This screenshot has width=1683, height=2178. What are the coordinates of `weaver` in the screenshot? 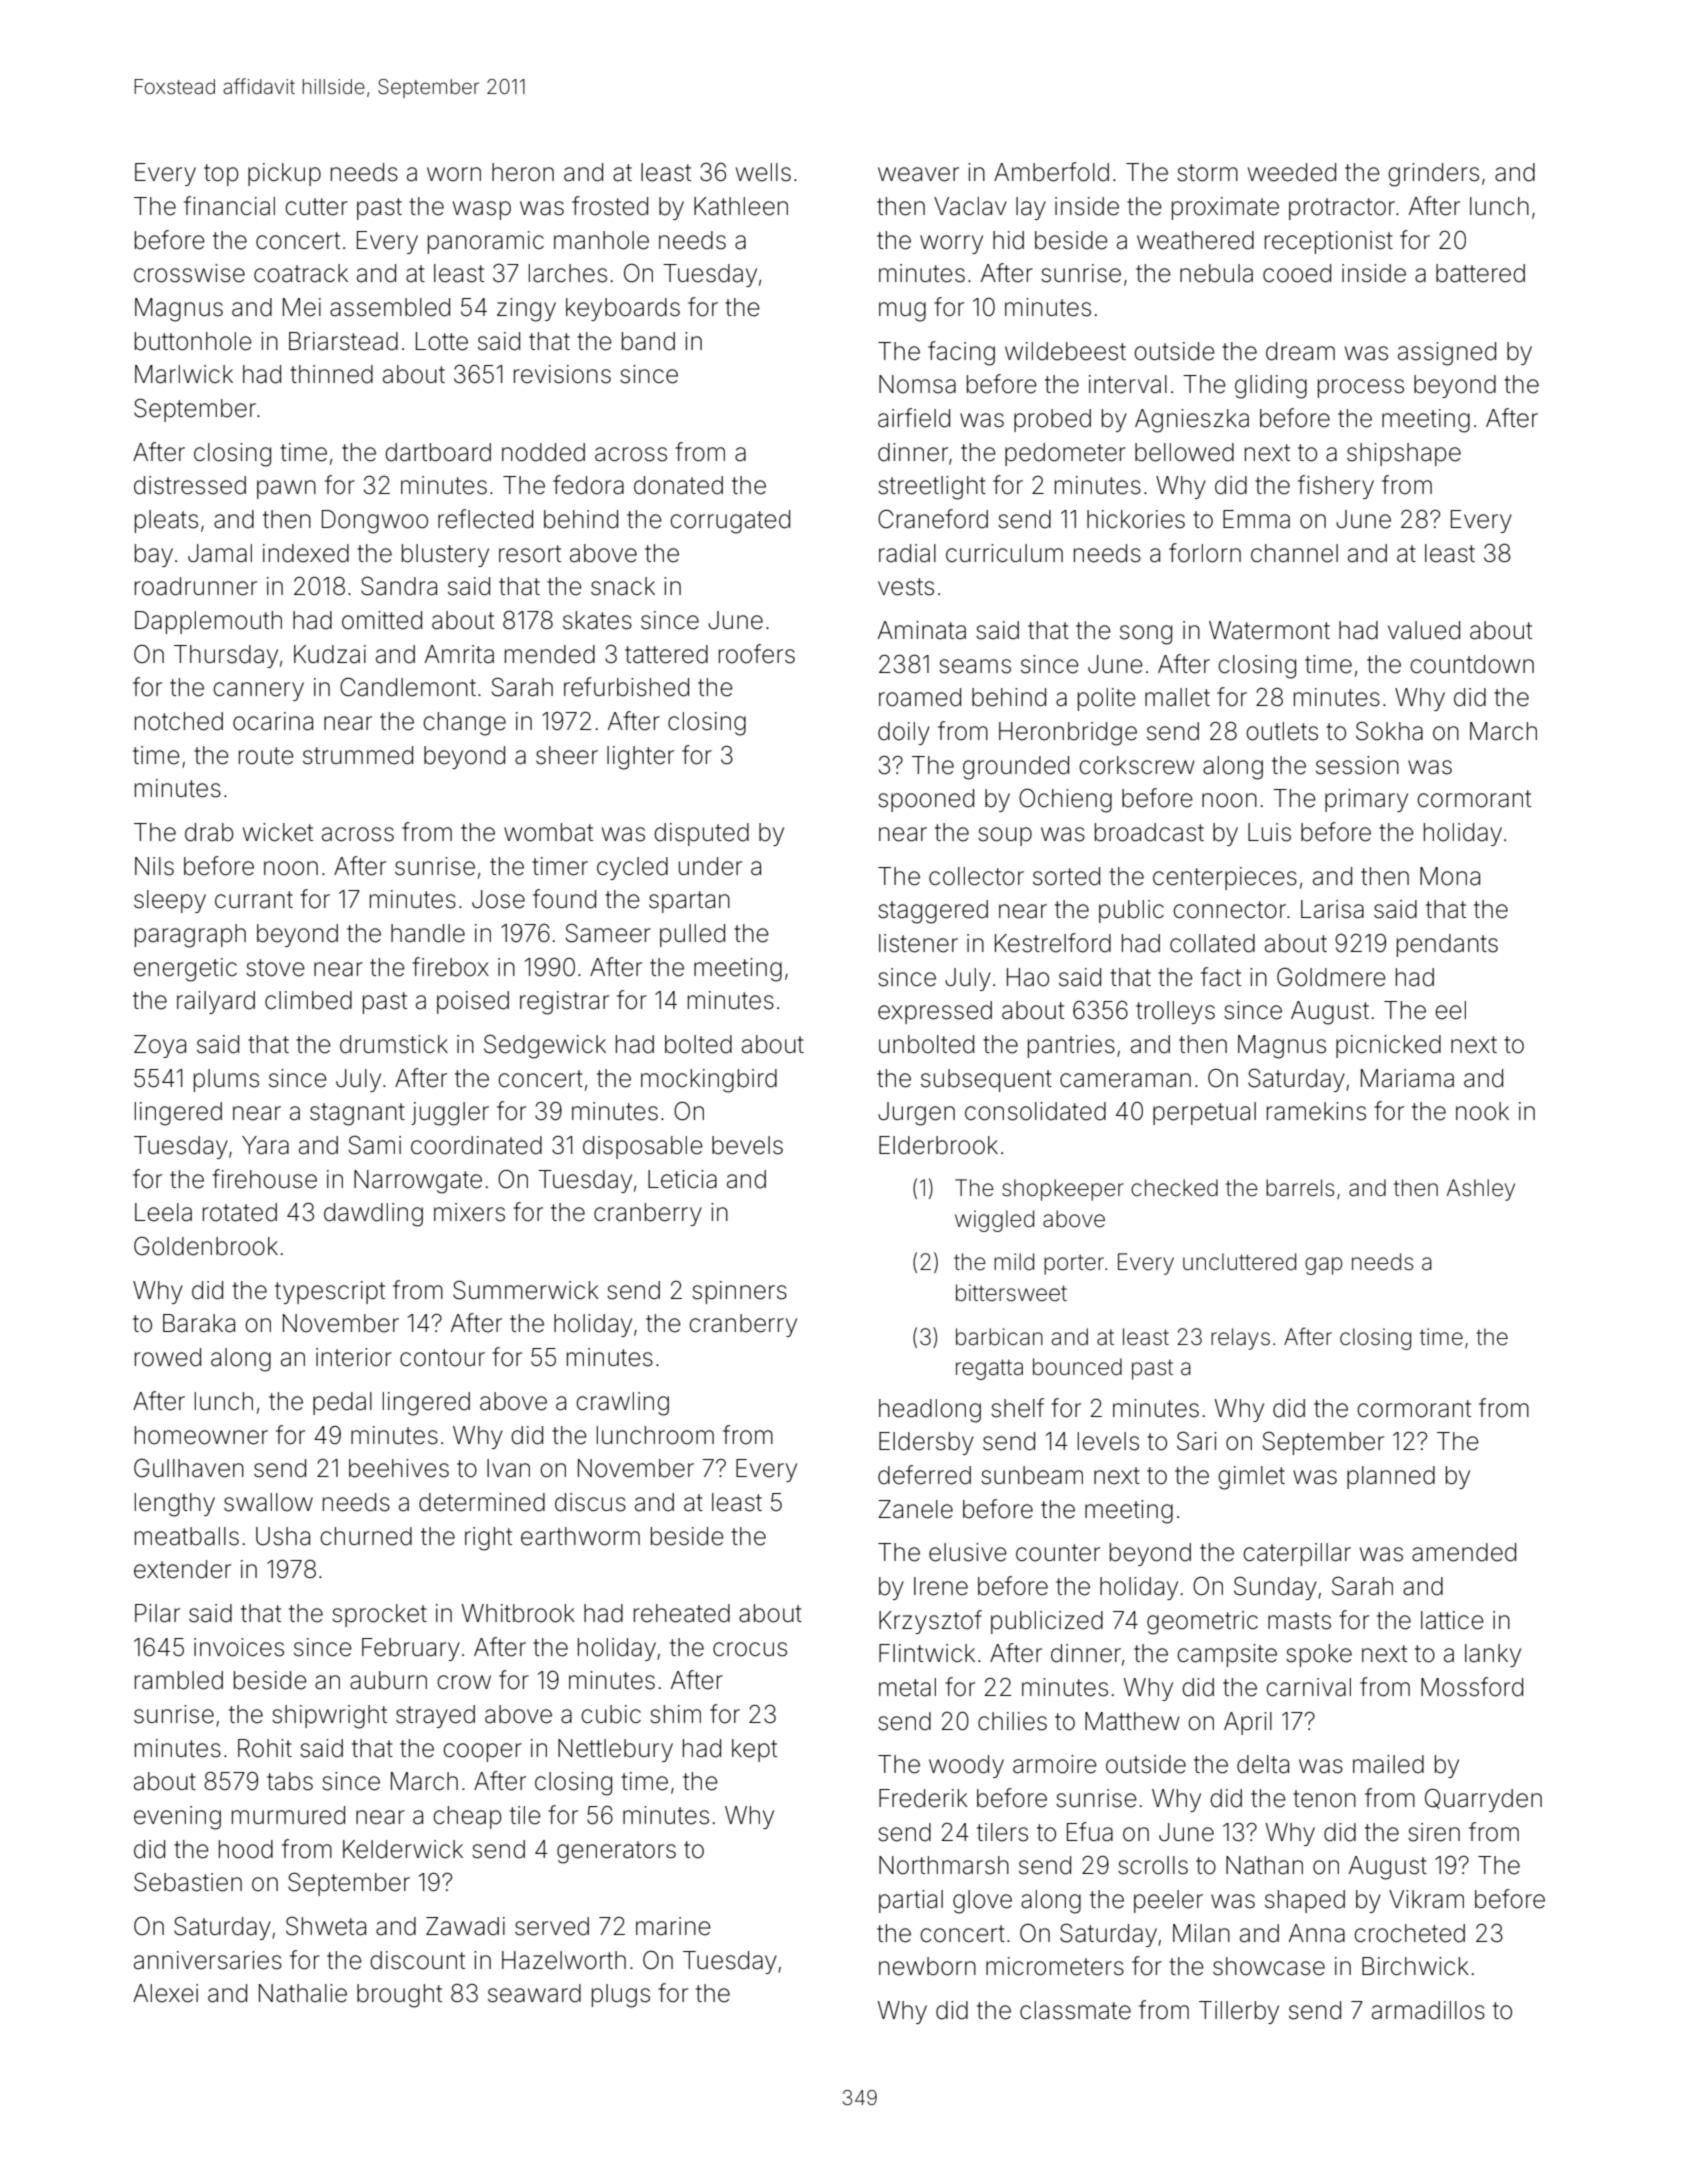 It's located at (918, 174).
